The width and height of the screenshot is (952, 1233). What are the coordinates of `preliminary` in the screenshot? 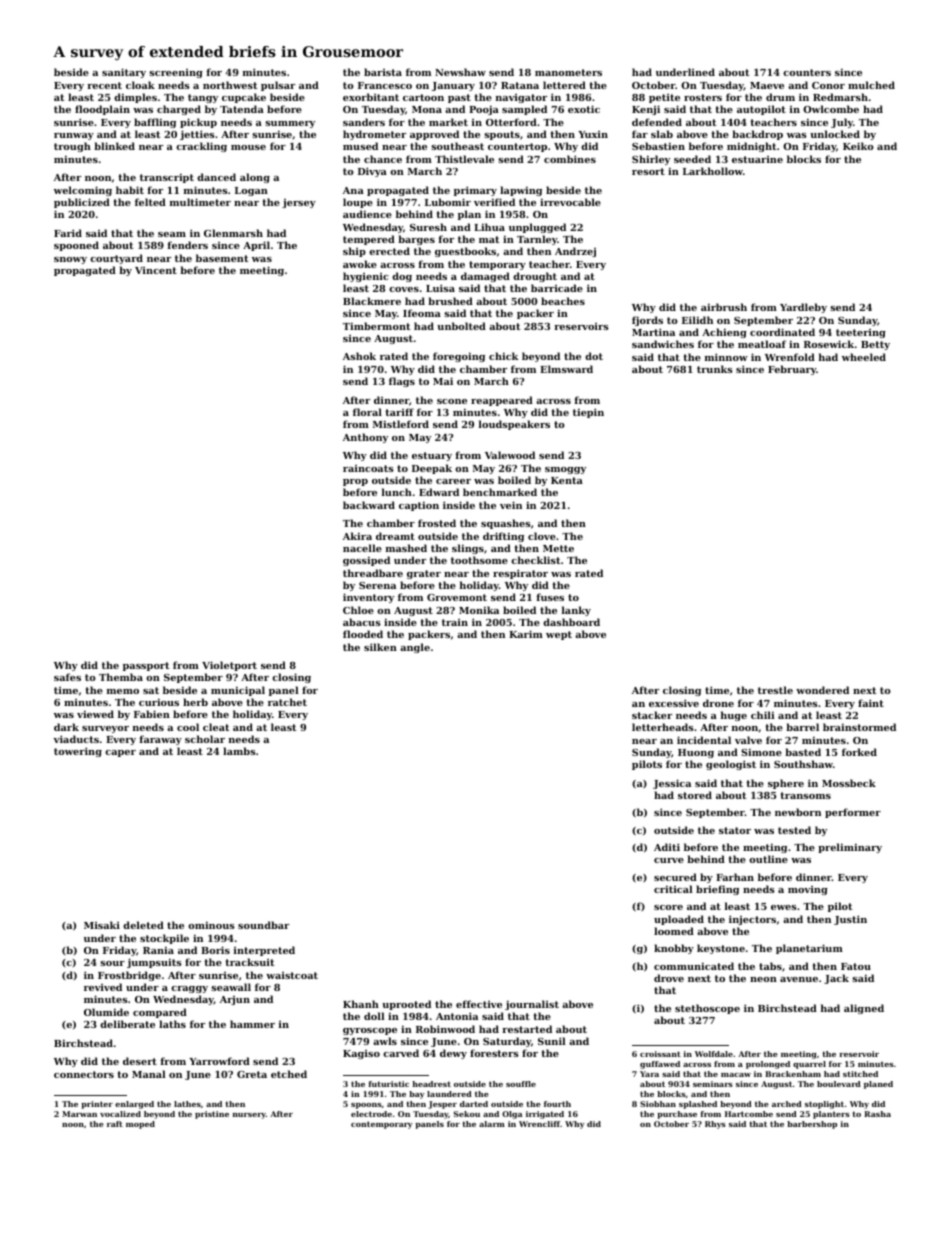 It's located at (850, 848).
